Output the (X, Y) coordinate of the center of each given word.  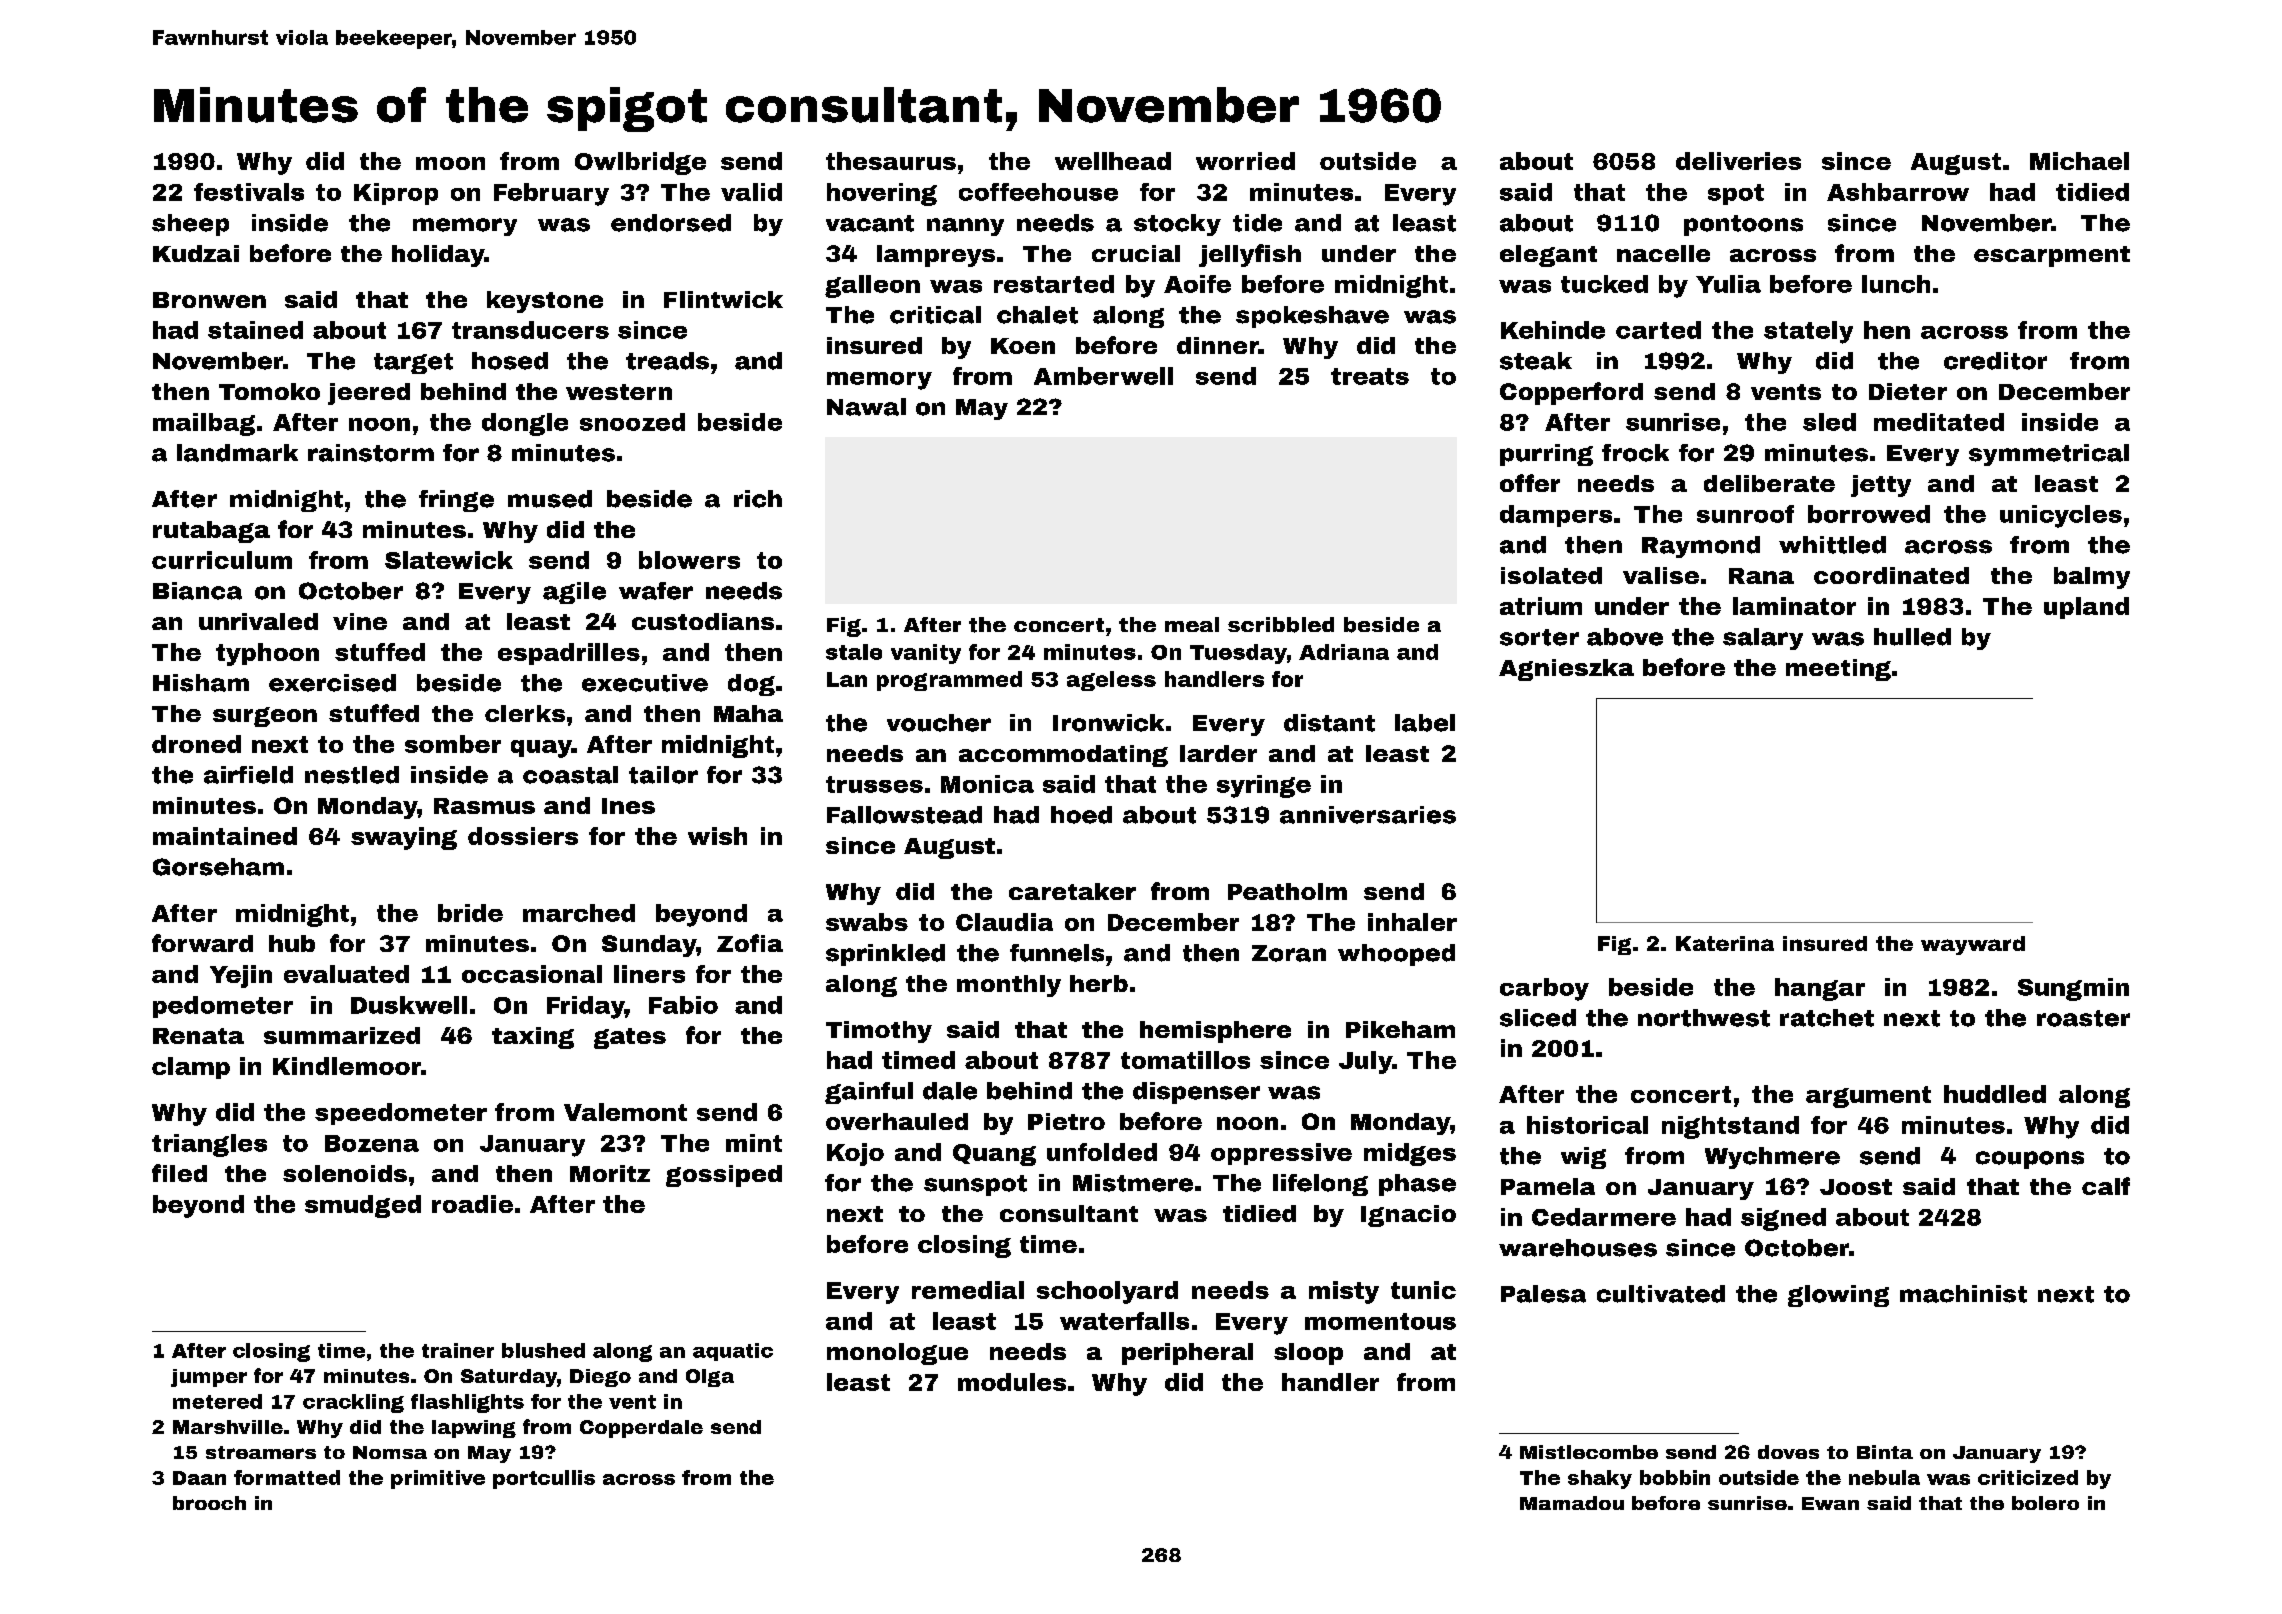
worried (1245, 161)
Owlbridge (640, 163)
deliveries (1738, 161)
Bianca (197, 591)
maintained (225, 836)
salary (1763, 639)
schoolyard (1107, 1292)
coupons (2030, 1160)
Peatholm (1287, 891)
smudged (363, 1206)
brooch (209, 1503)
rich (758, 499)
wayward (1973, 945)
